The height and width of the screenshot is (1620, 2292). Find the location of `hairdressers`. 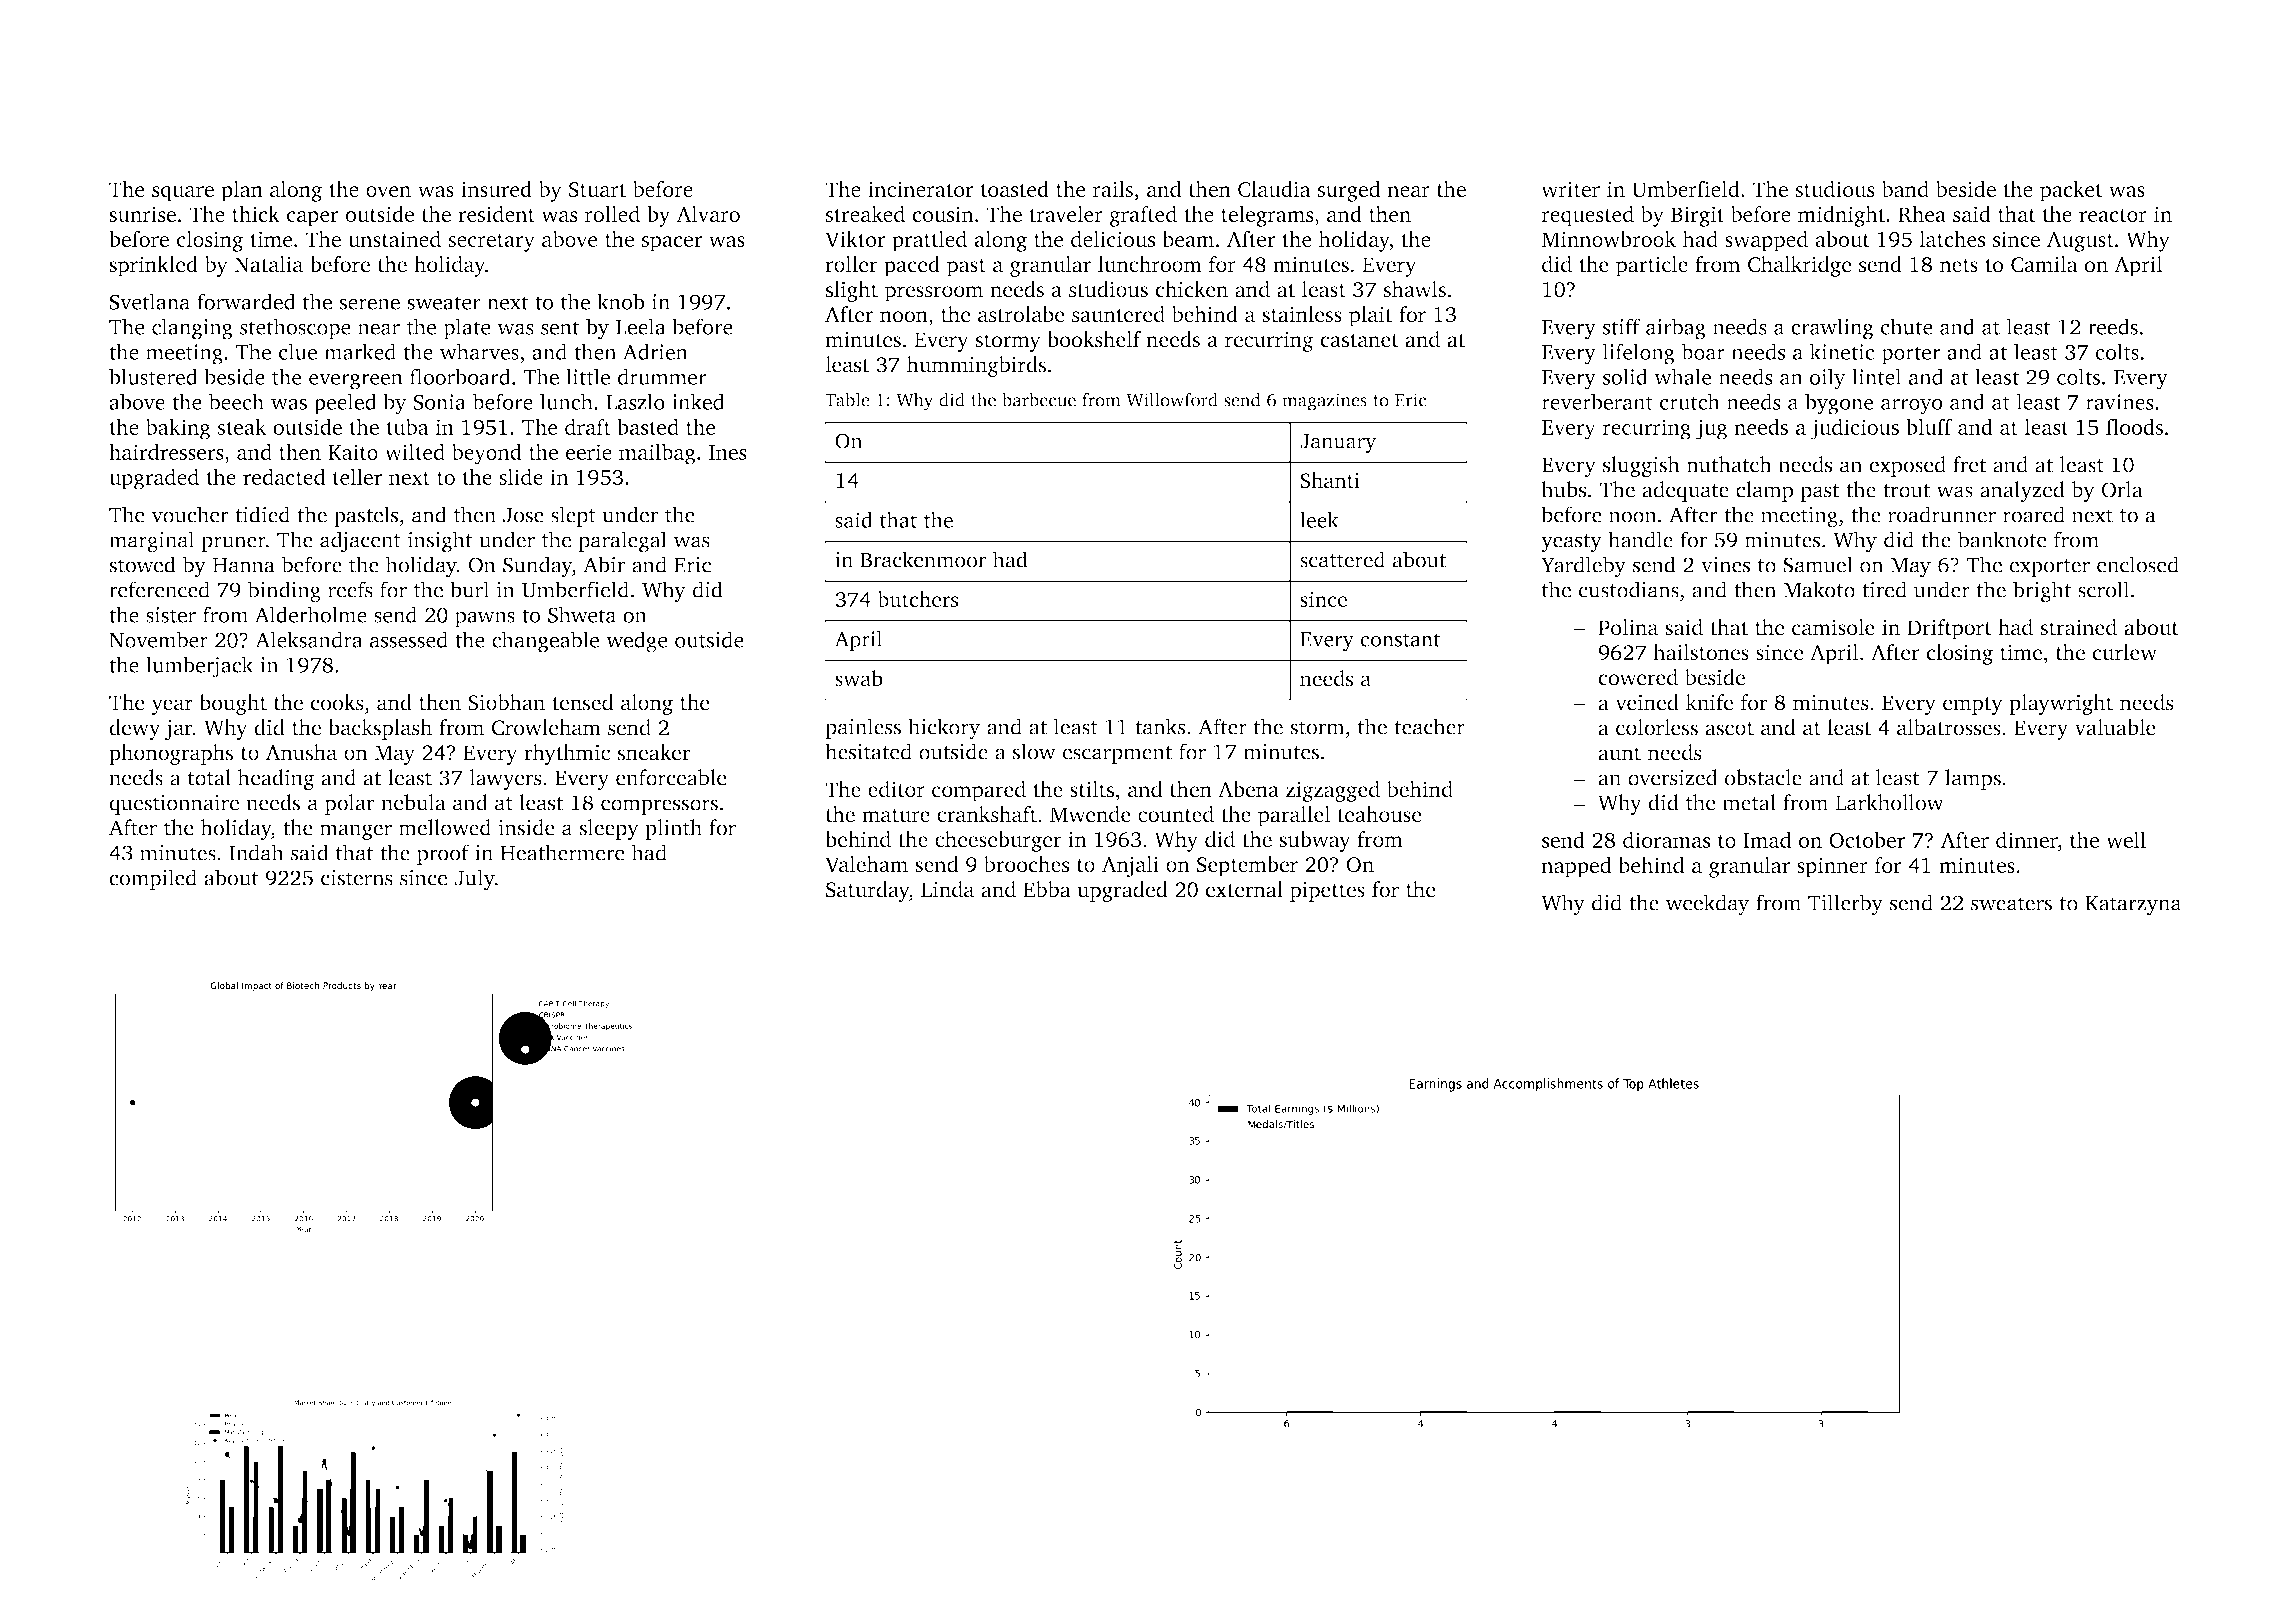

hairdressers is located at coordinates (166, 451).
